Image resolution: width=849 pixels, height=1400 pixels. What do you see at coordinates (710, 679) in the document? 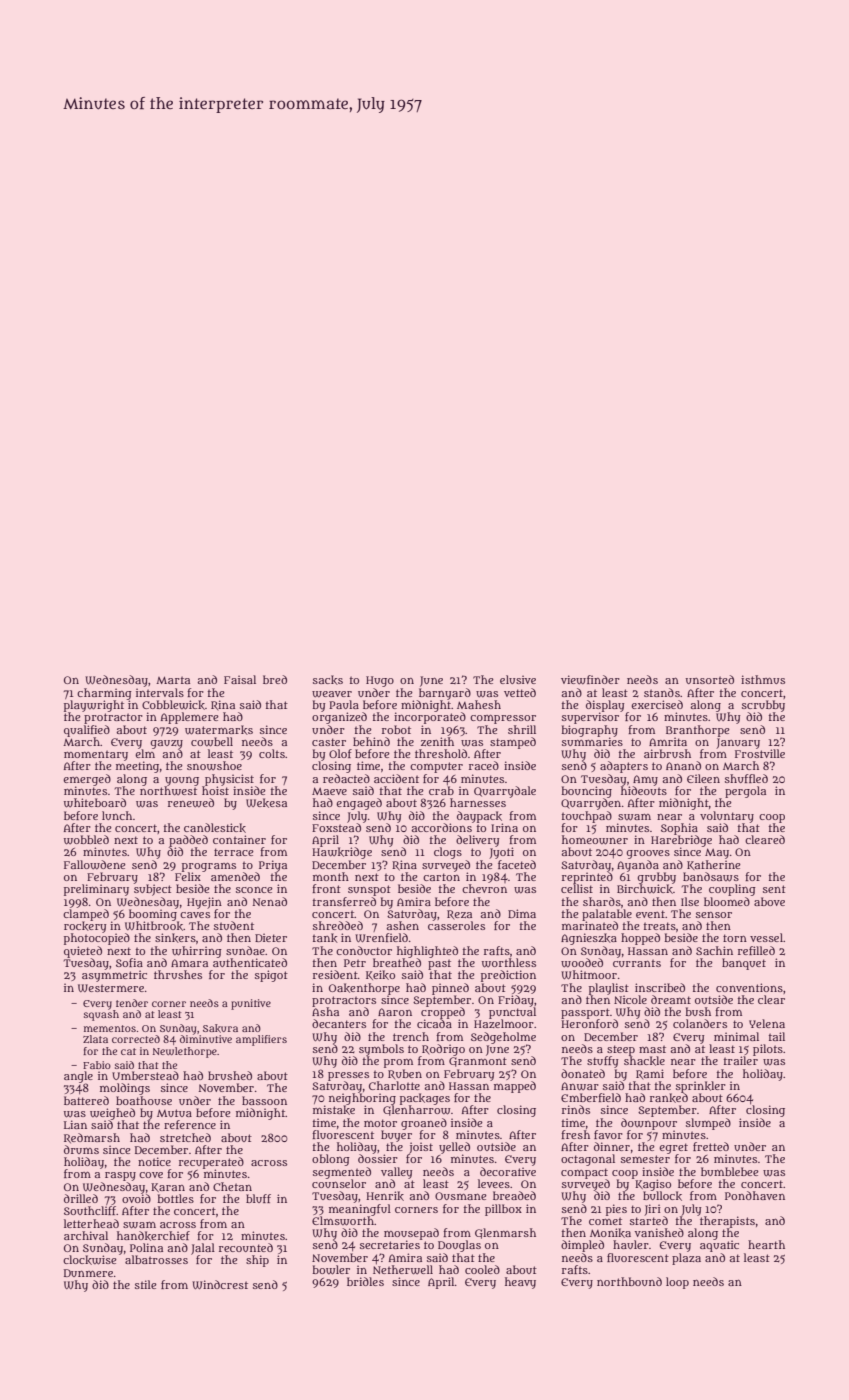
I see `unsorted` at bounding box center [710, 679].
